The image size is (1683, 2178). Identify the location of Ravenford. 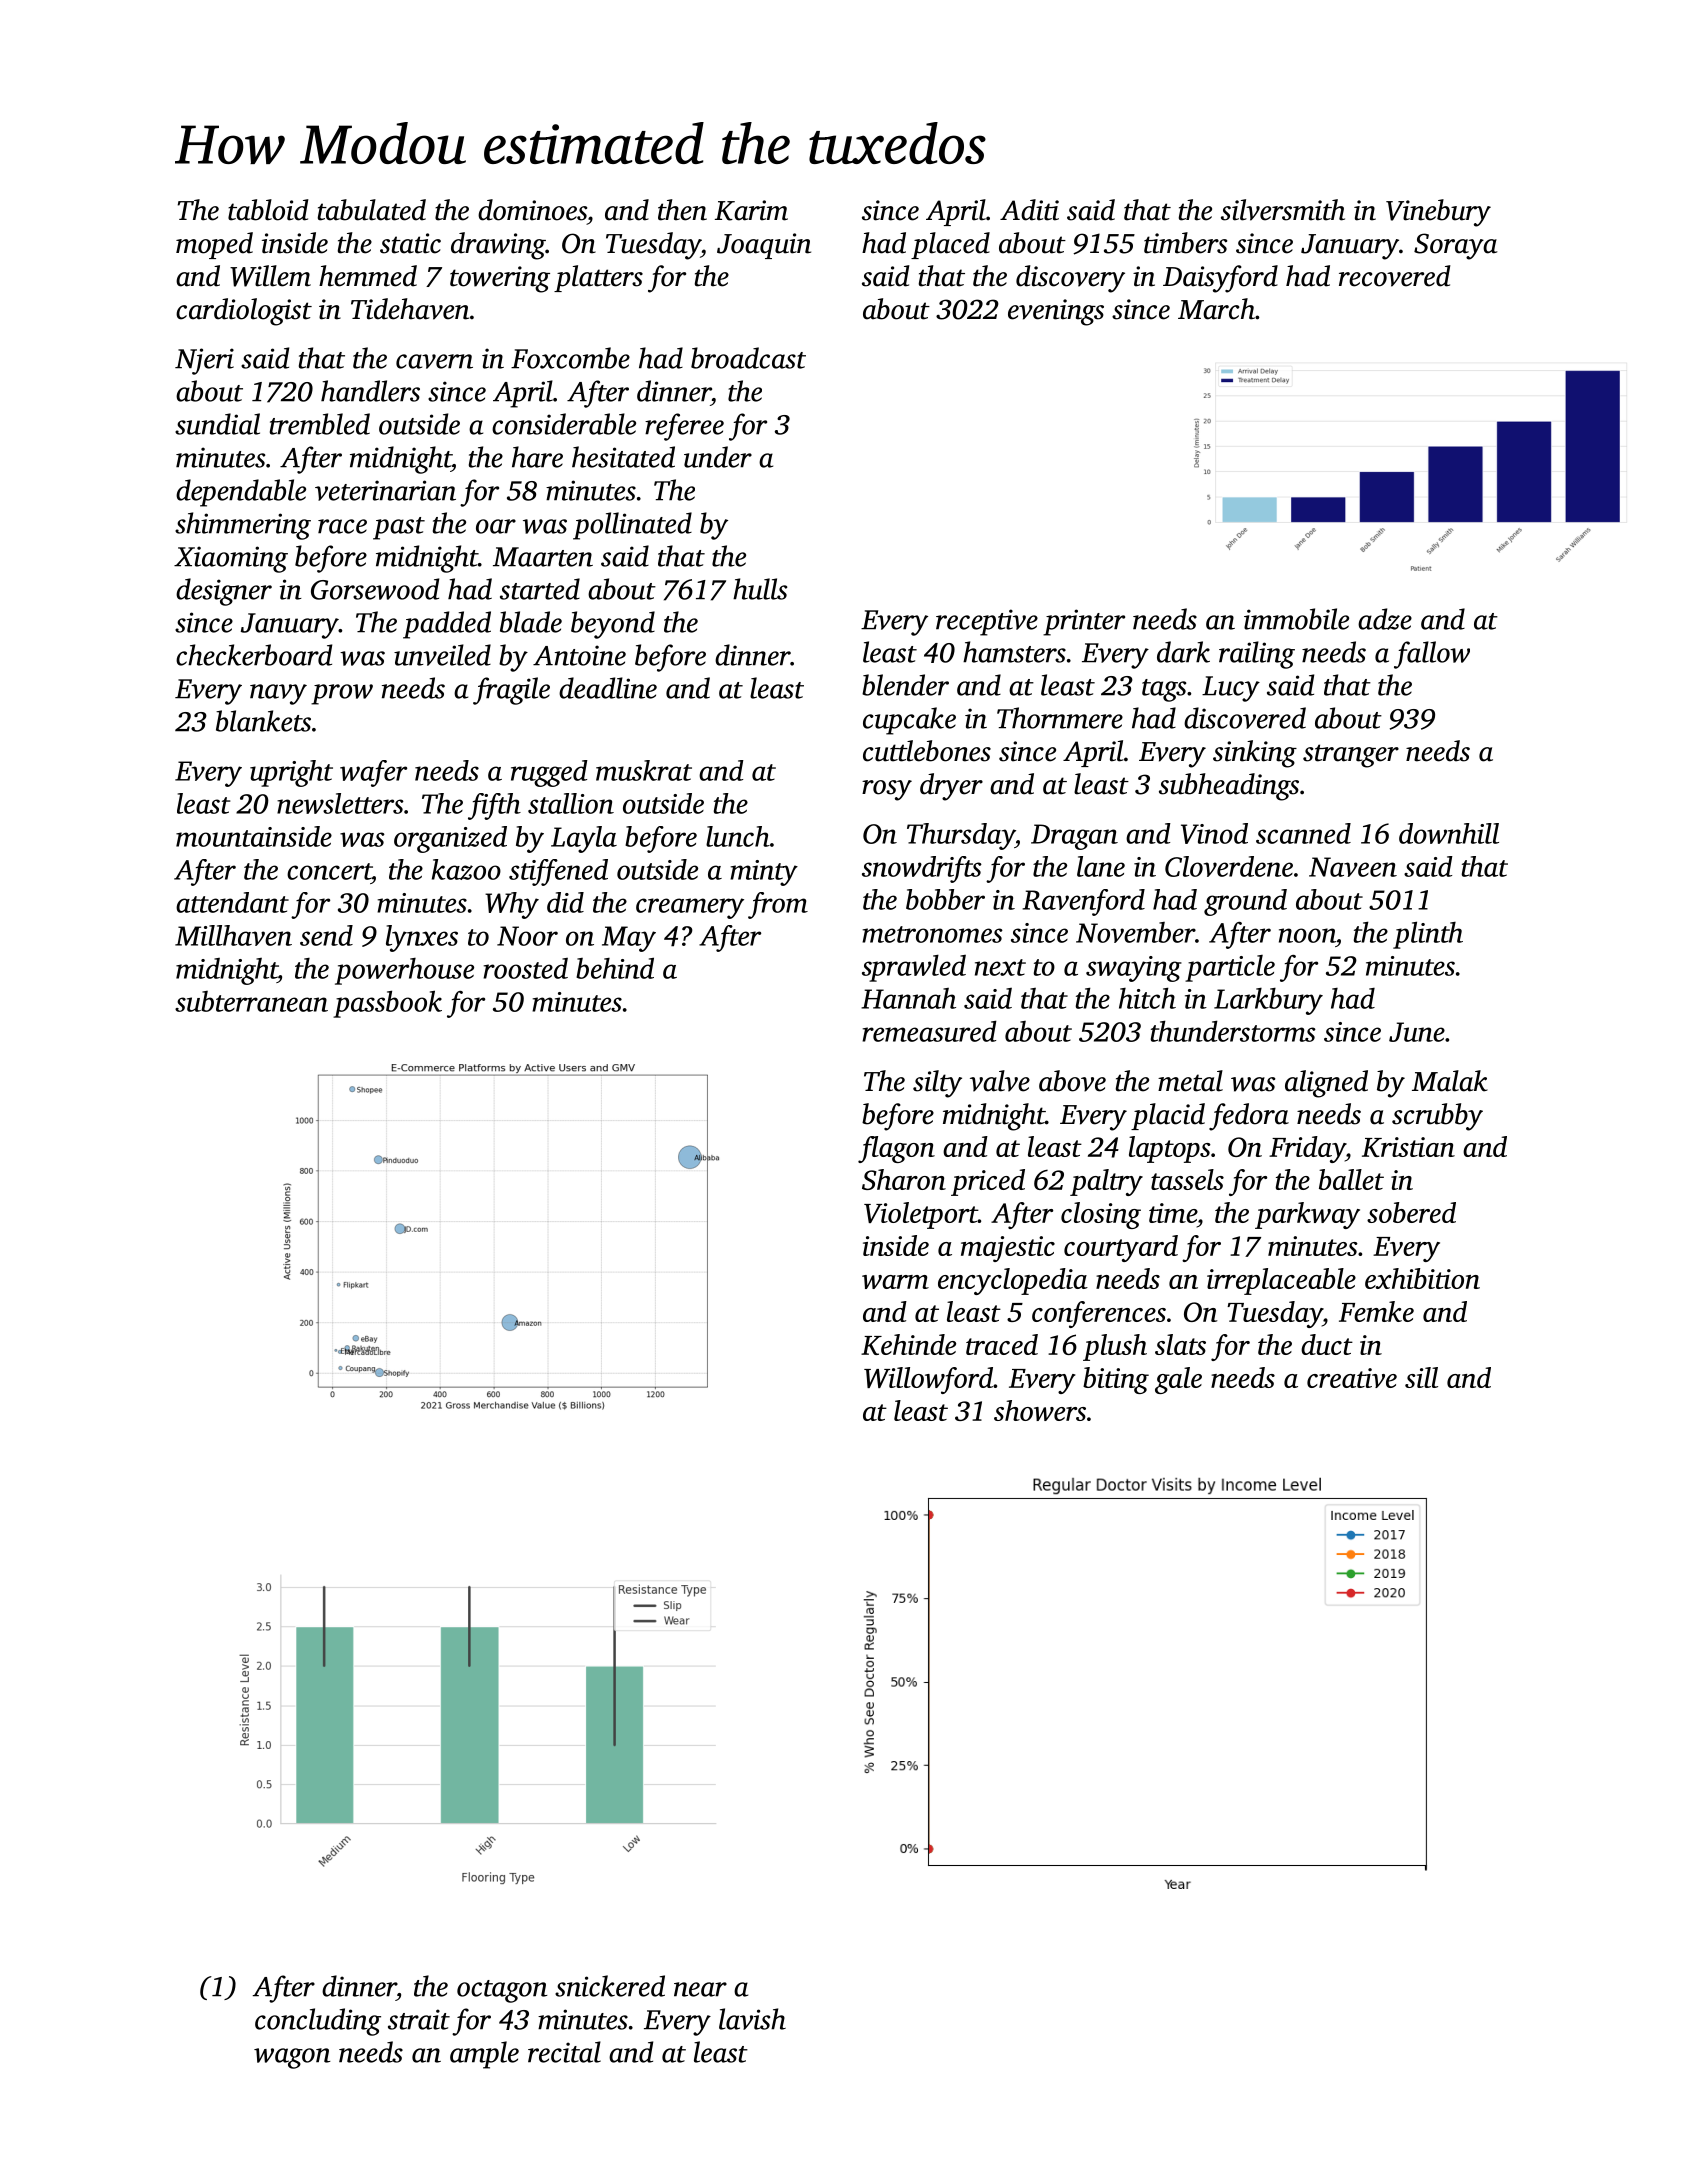
(1083, 902).
